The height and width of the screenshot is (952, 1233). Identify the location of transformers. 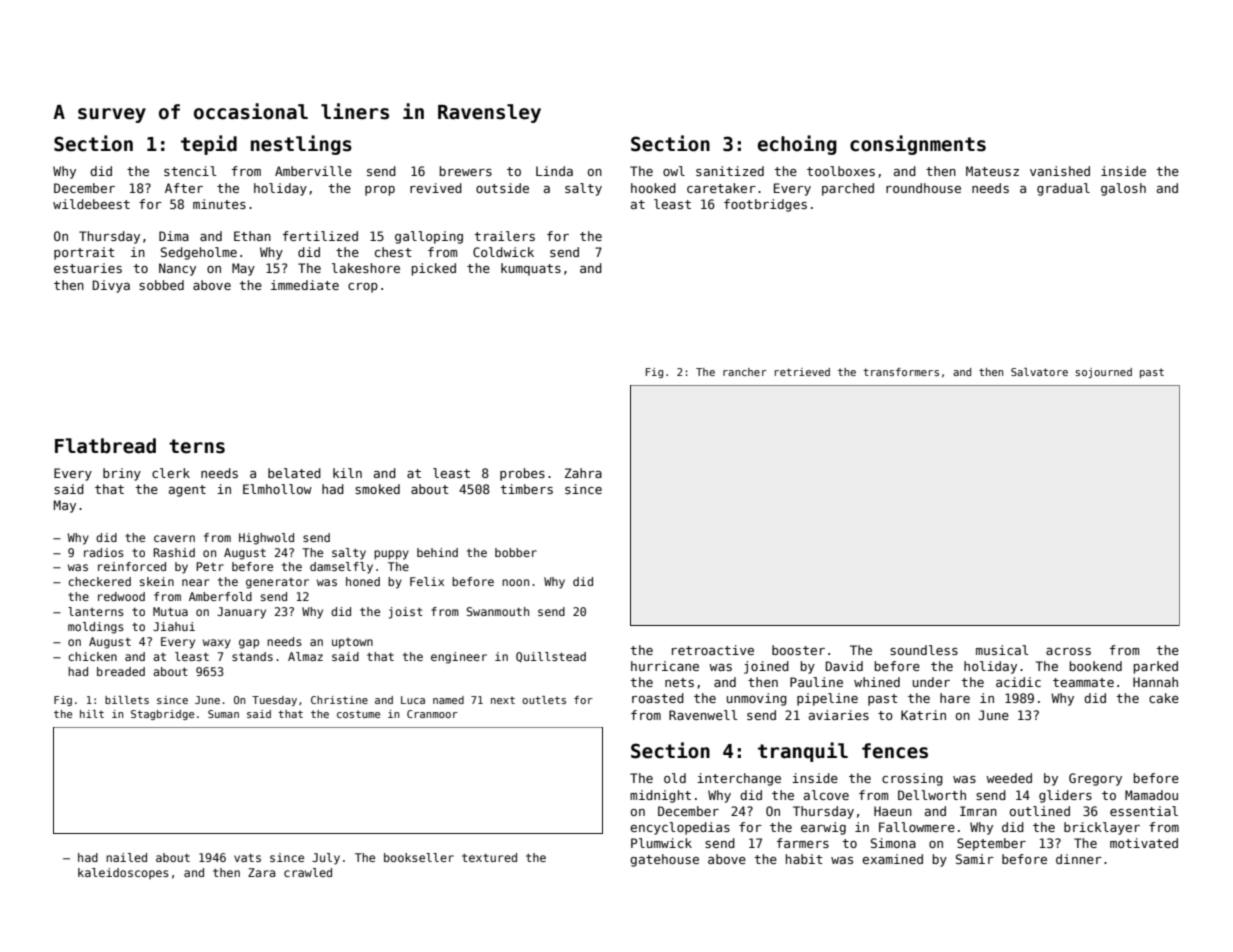
(901, 372).
